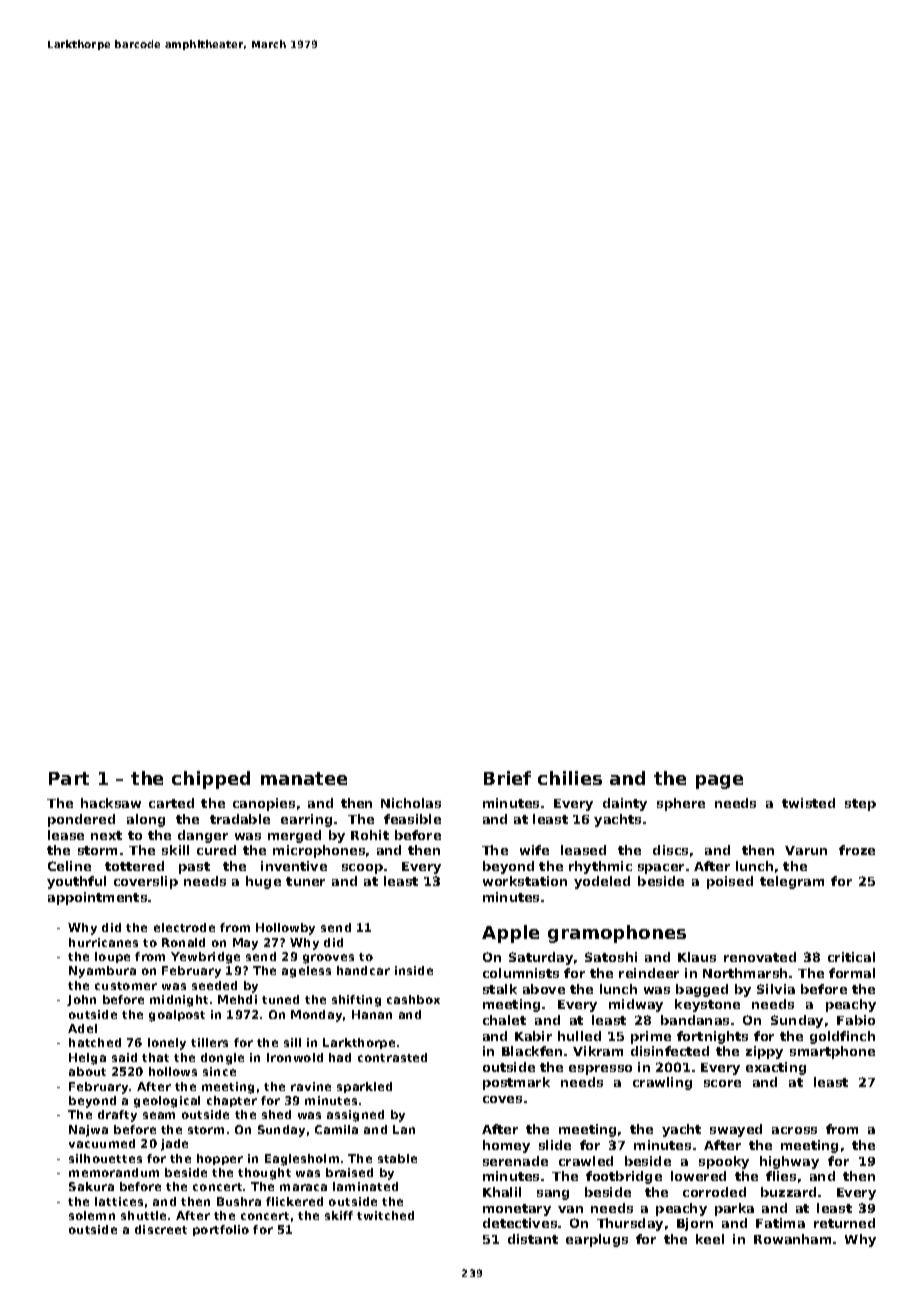 This image has height=1308, width=924. Describe the element at coordinates (161, 1229) in the image. I see `discreet` at that location.
